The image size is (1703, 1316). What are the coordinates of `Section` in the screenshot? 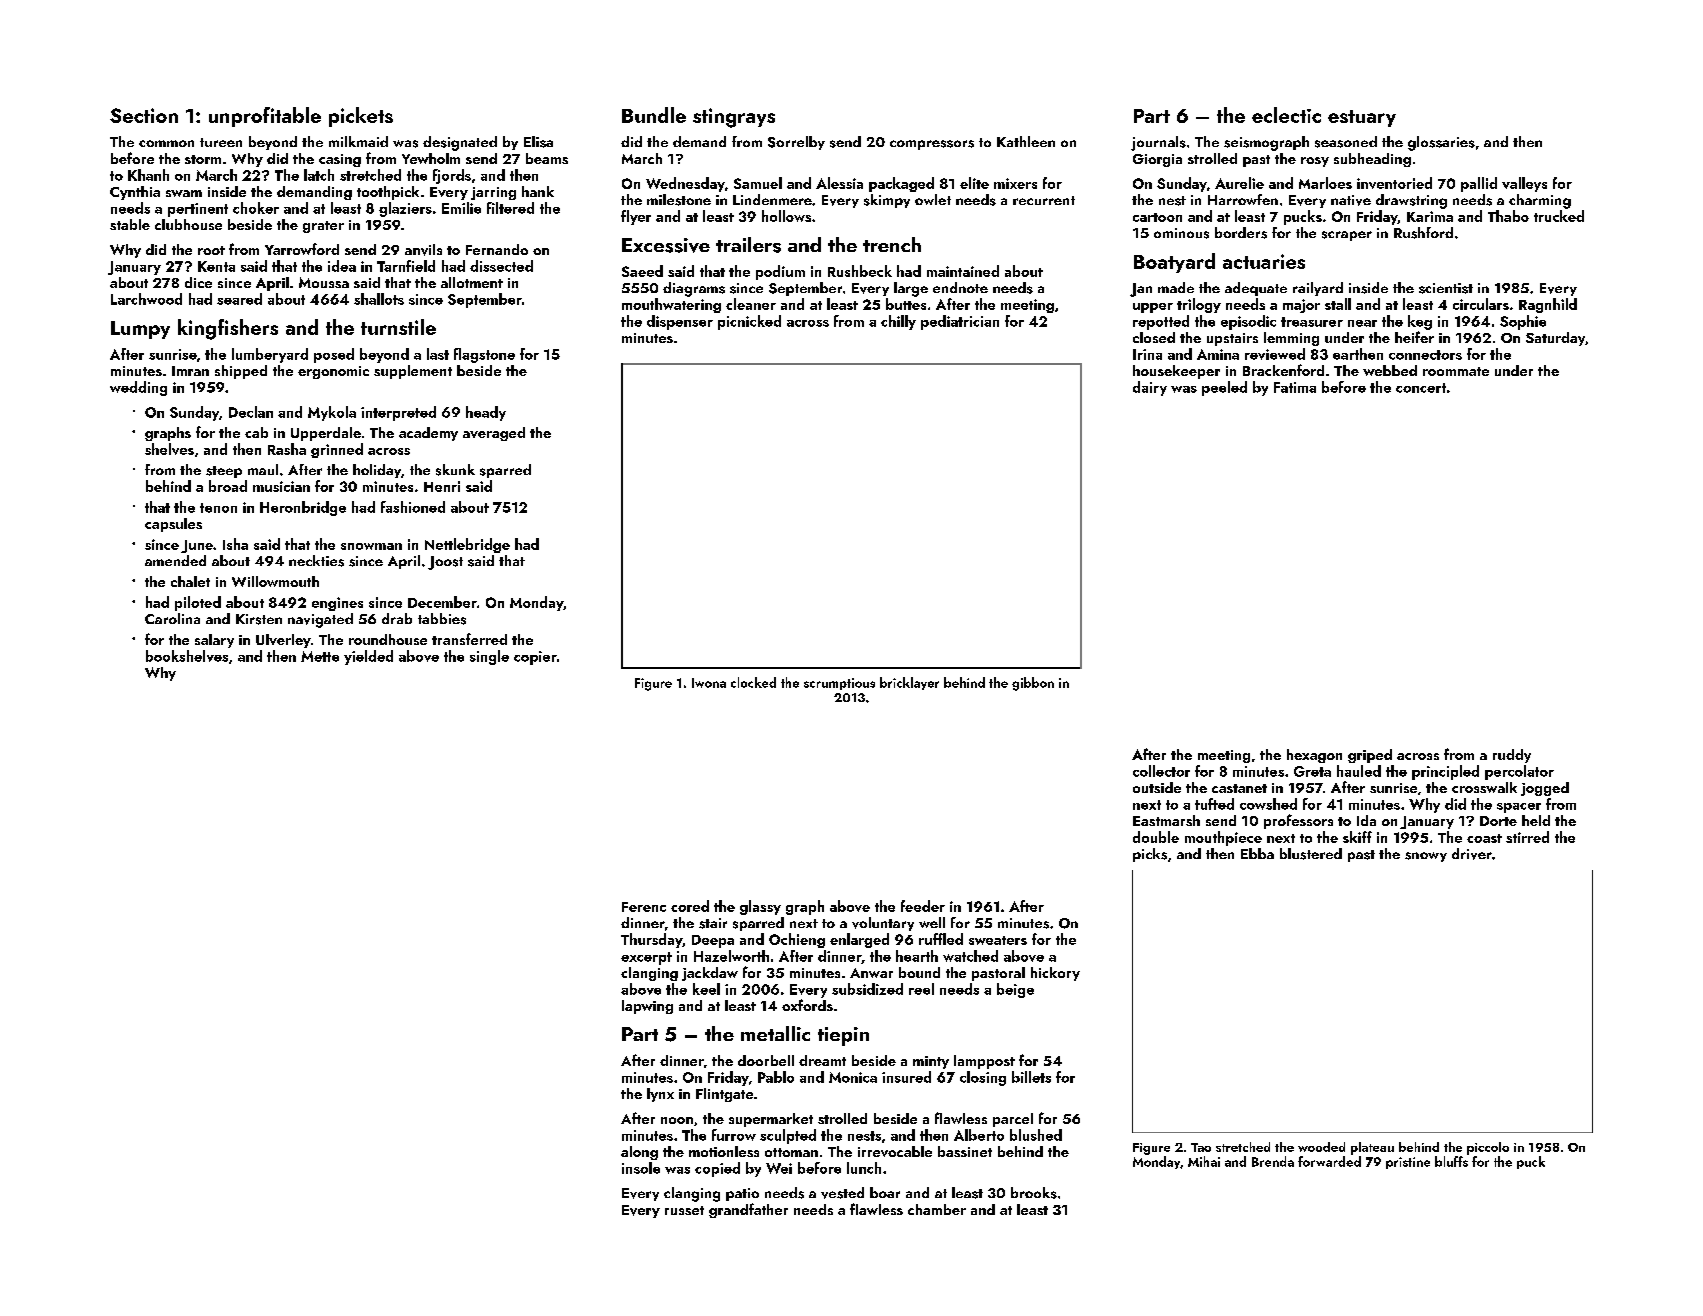 It's located at (144, 115).
